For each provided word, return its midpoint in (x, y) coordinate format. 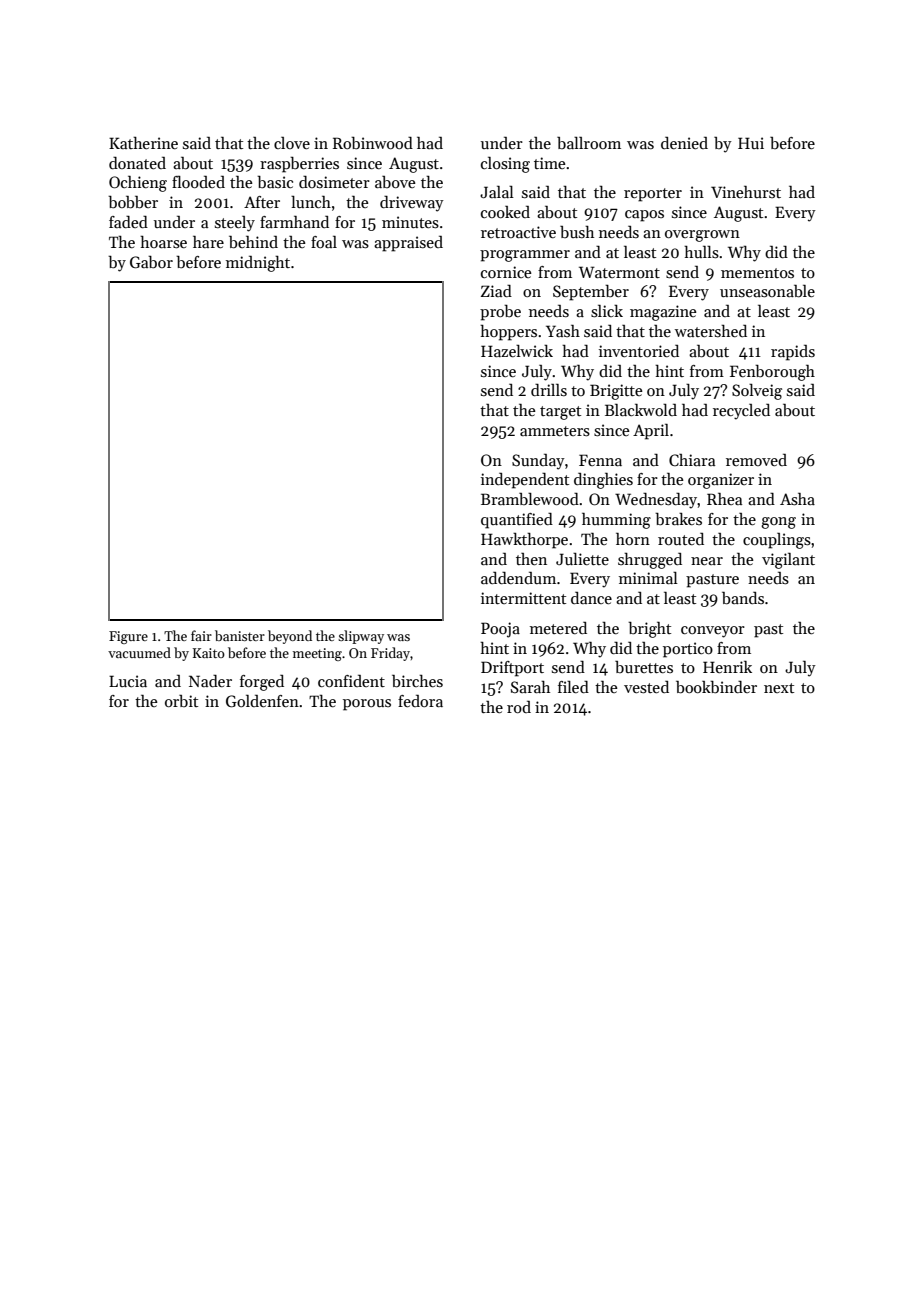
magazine (663, 313)
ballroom (589, 142)
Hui (751, 143)
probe (500, 313)
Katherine (143, 143)
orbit (181, 700)
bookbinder (716, 687)
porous (367, 705)
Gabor (151, 262)
